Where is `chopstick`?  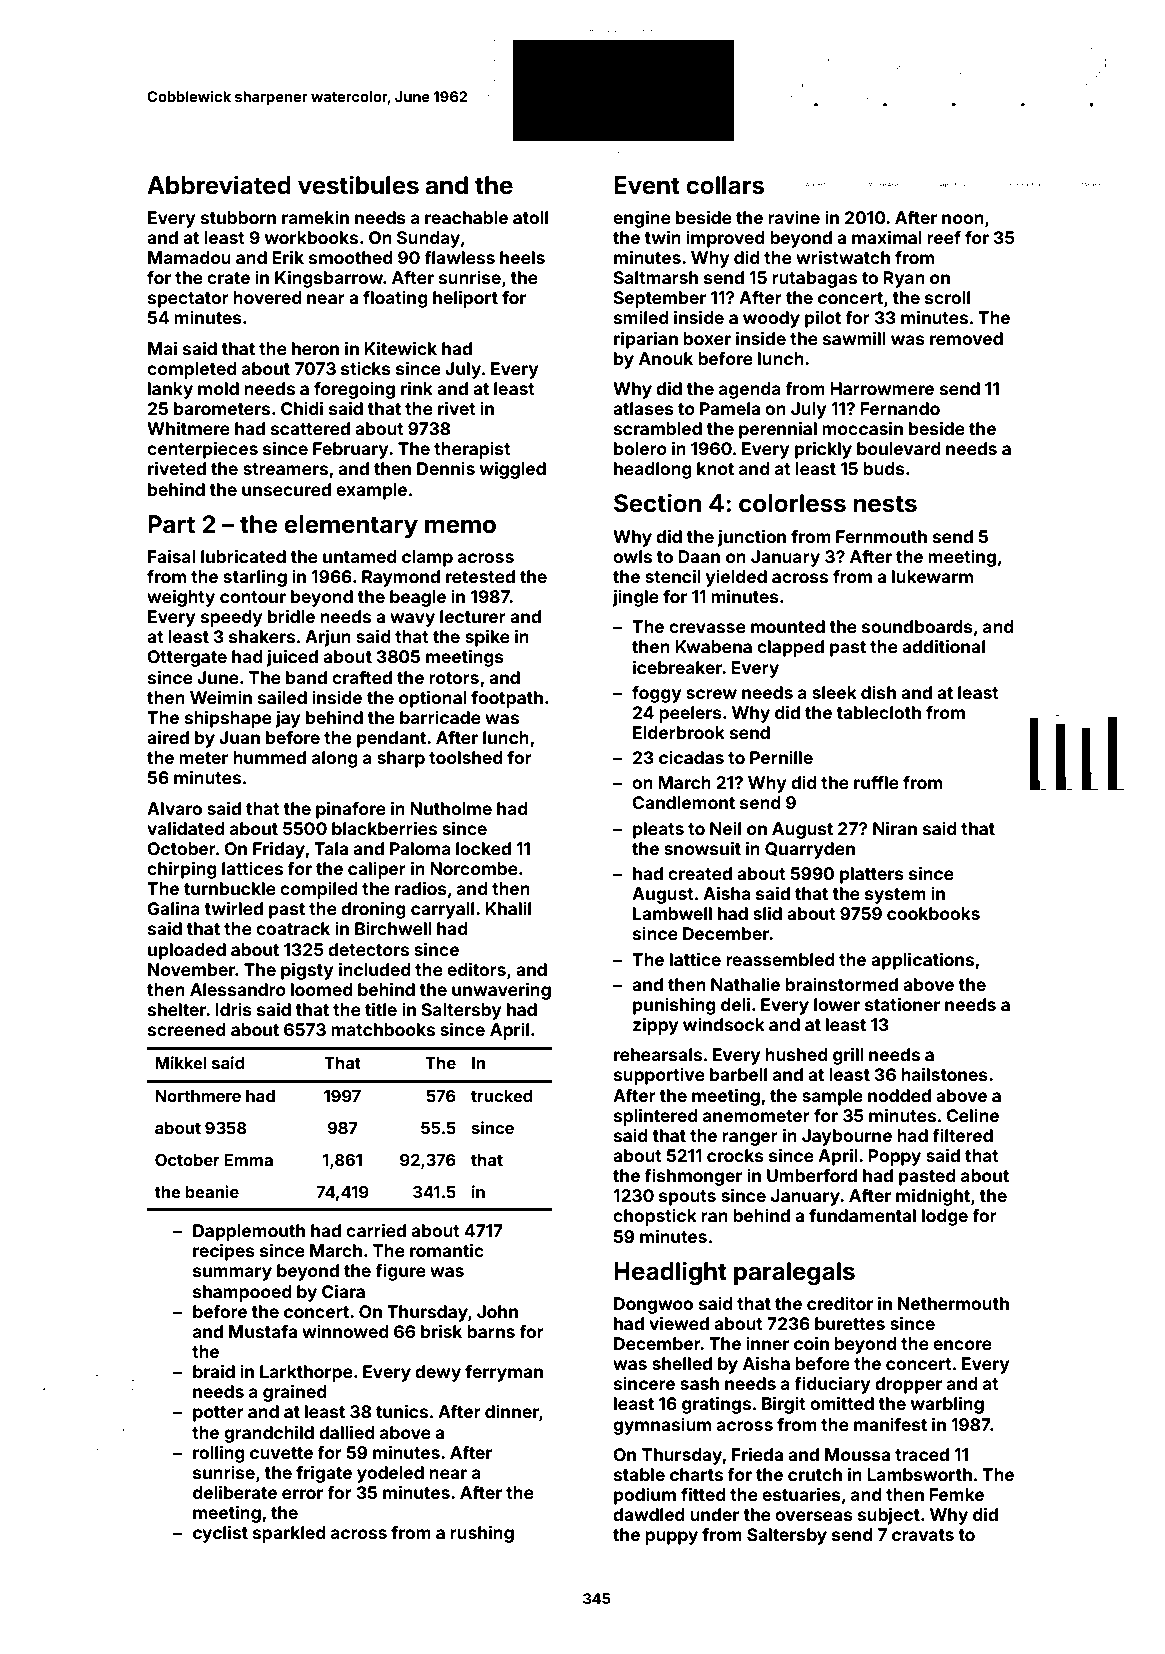
chopstick is located at coordinates (655, 1217).
